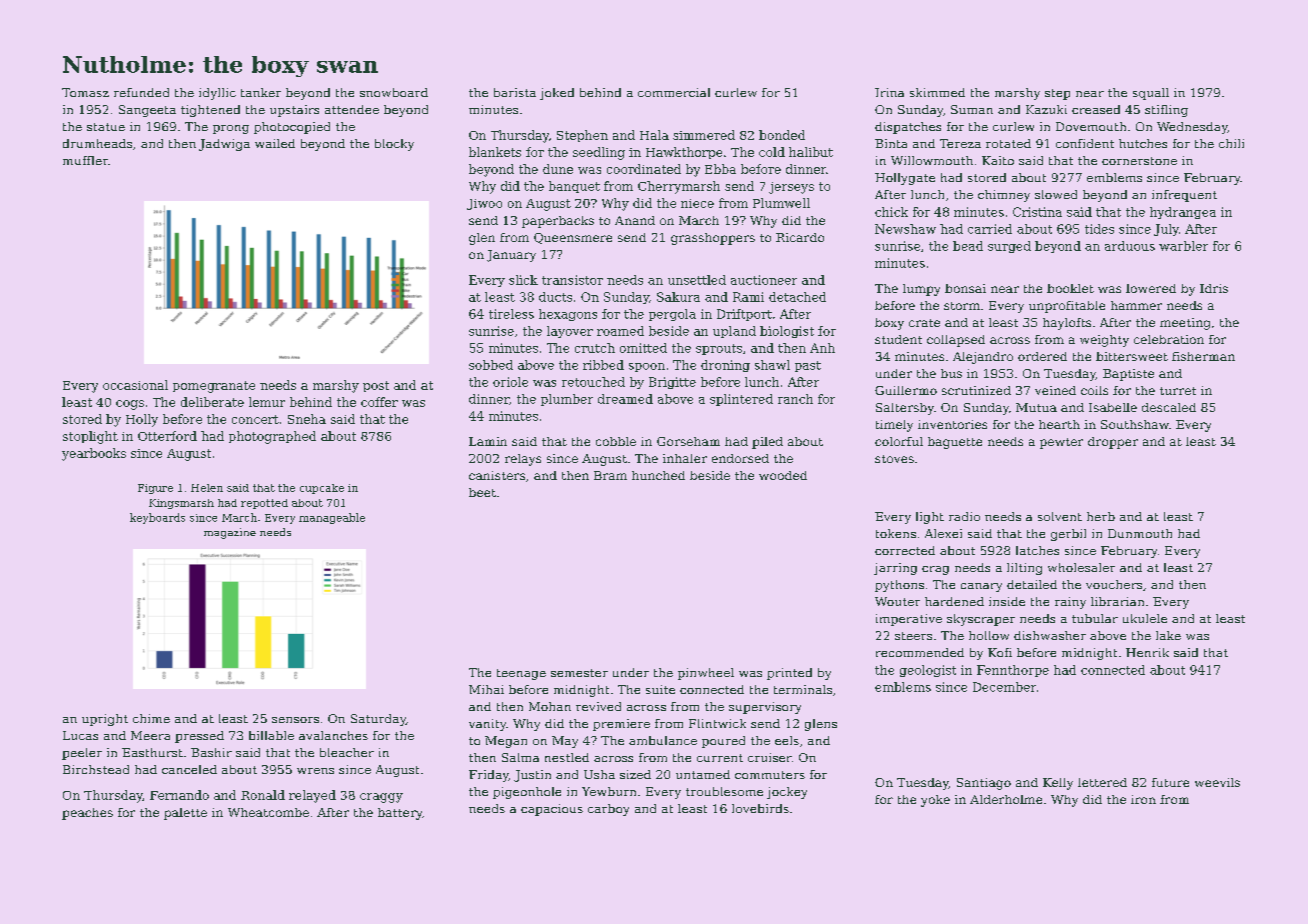  I want to click on grasshoppers, so click(713, 239).
